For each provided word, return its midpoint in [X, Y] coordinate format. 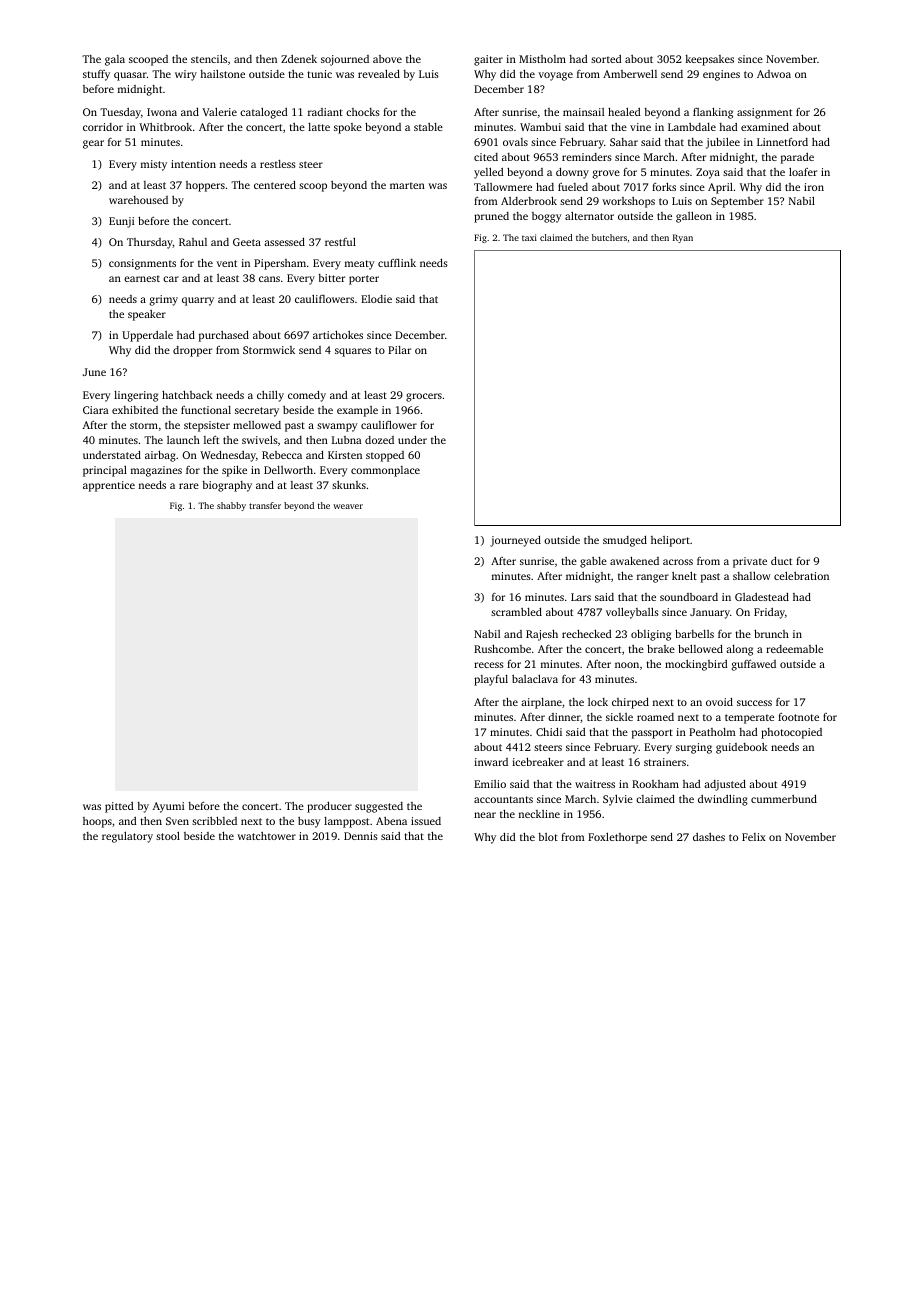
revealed [379, 74]
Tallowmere [503, 187]
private [750, 562]
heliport [670, 541]
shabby [231, 506]
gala [115, 60]
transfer [265, 505]
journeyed [515, 541]
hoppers [205, 186]
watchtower [266, 836]
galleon [694, 217]
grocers [424, 397]
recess [489, 665]
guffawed [754, 665]
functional [206, 410]
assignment [764, 113]
